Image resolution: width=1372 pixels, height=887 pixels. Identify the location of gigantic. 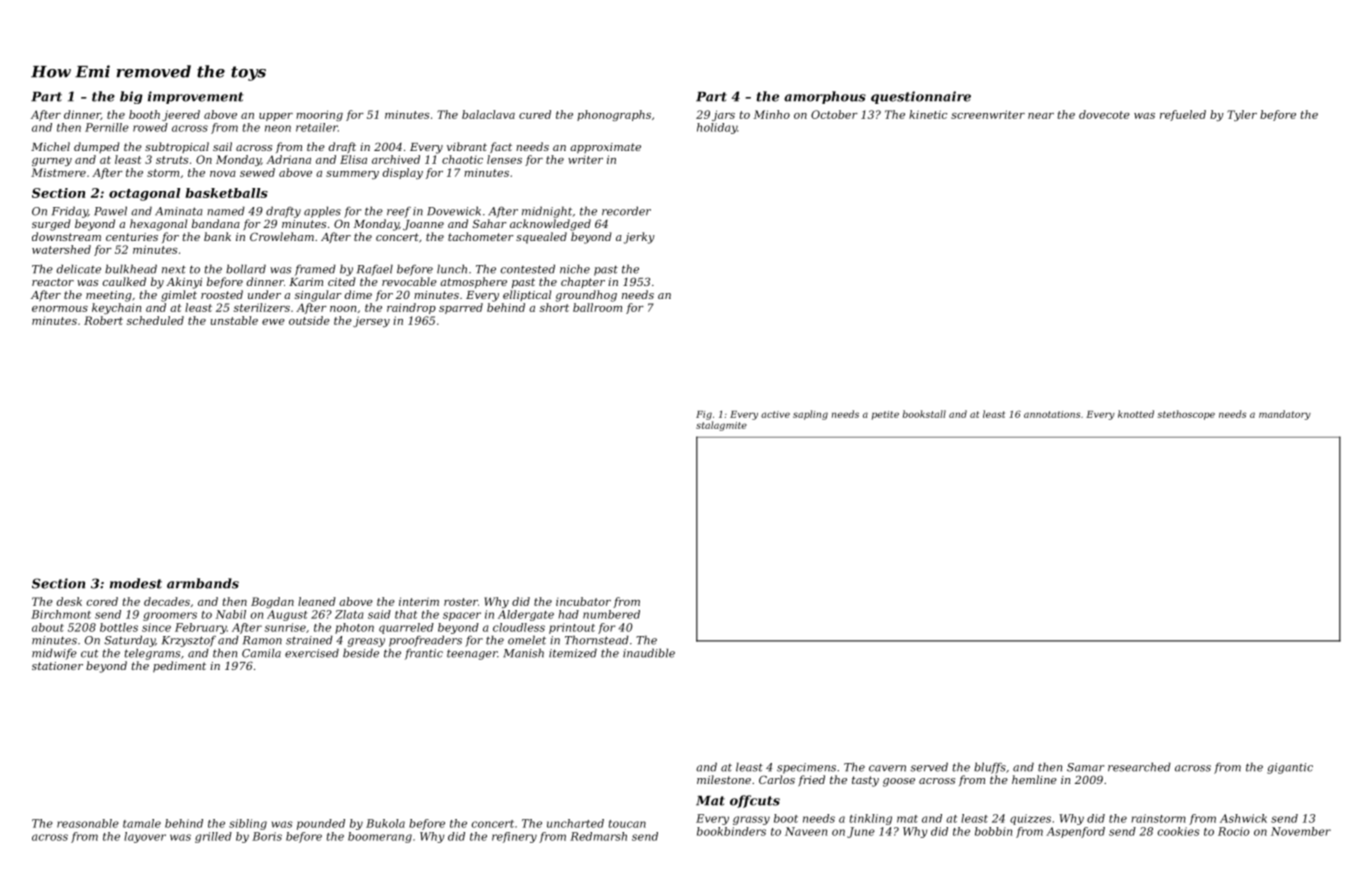
(1290, 768).
